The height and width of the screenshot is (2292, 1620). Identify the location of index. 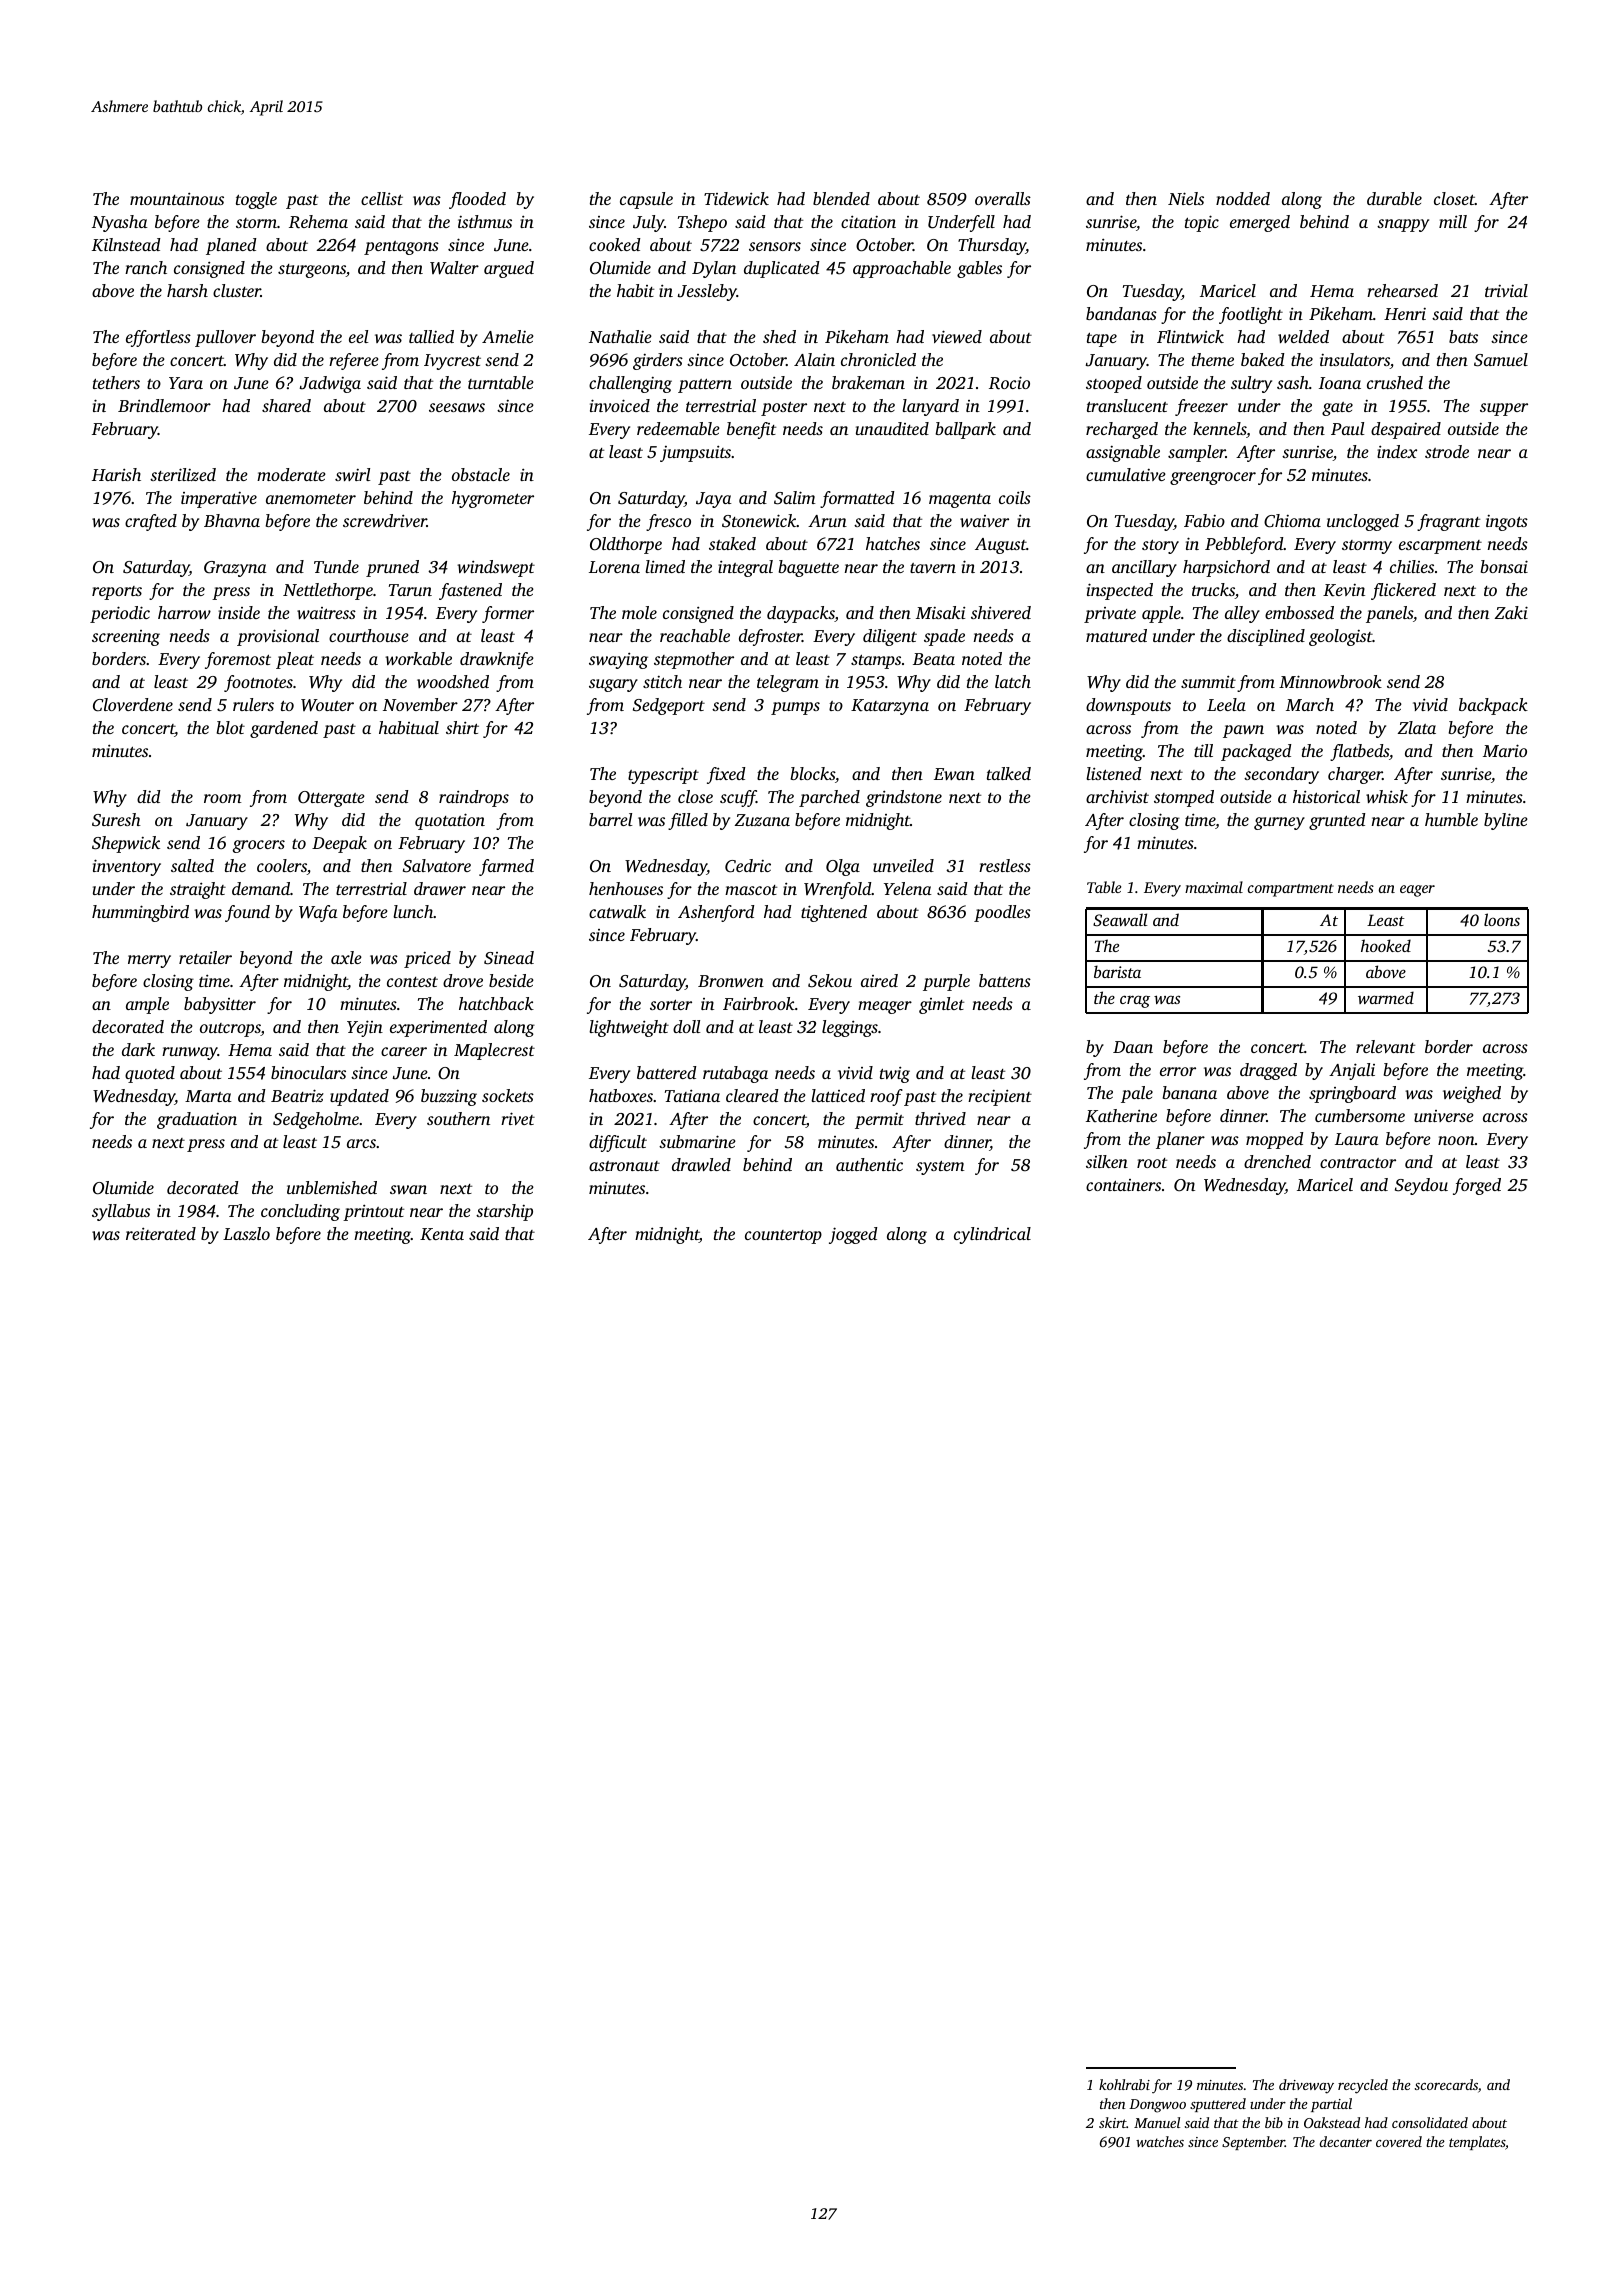
(1397, 451).
